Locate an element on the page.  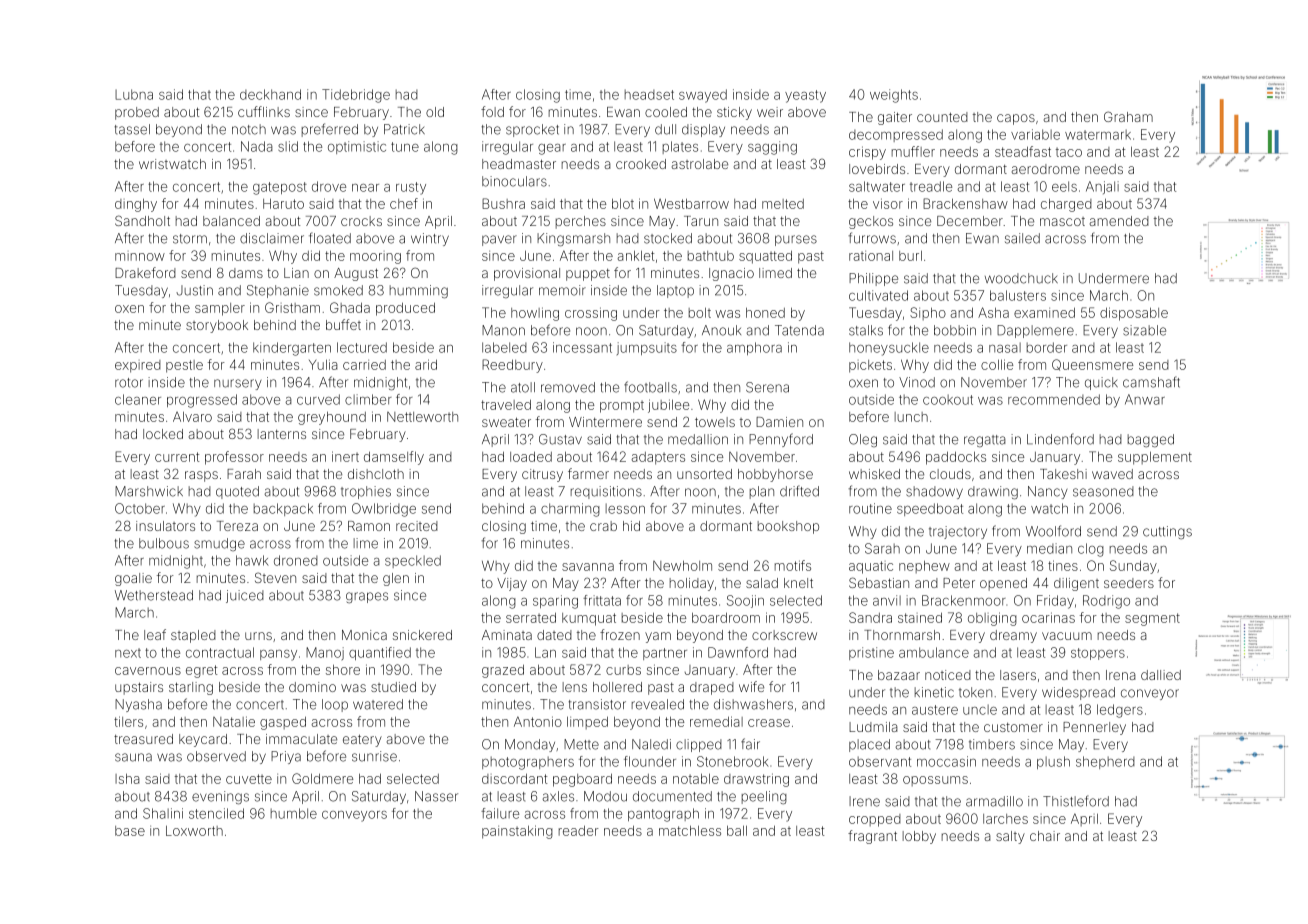
vacuum is located at coordinates (1067, 636).
